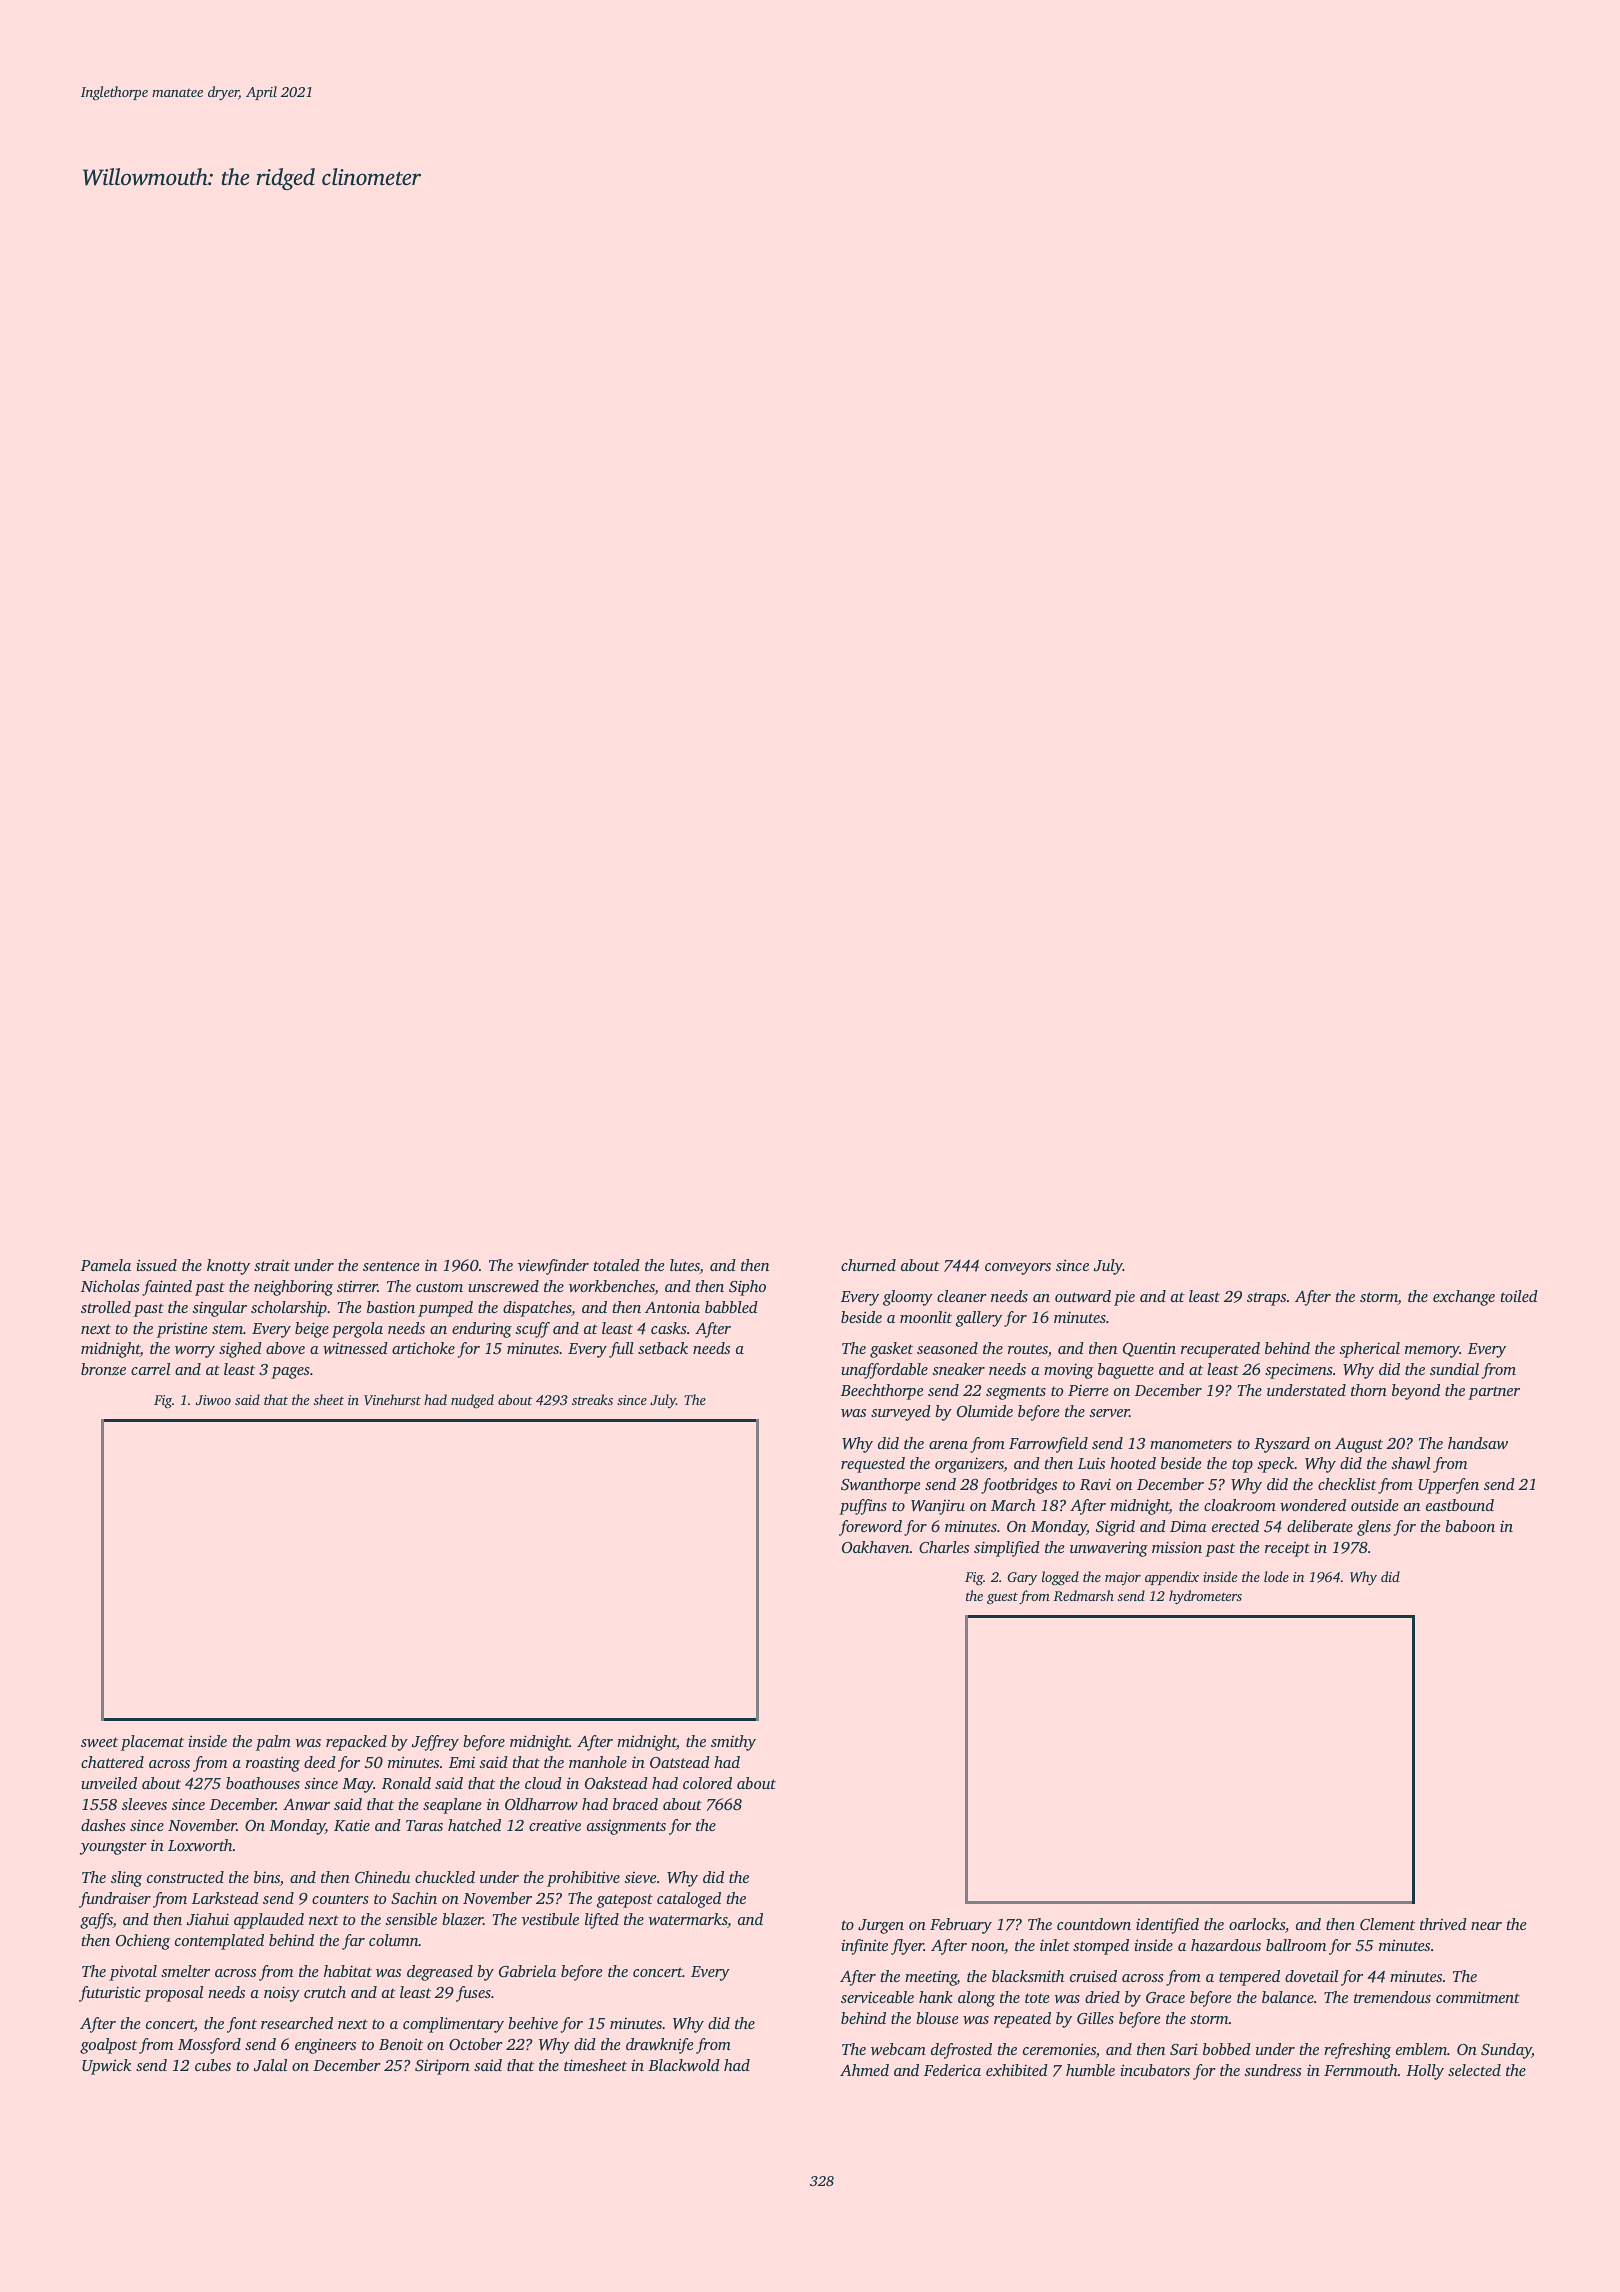 The height and width of the document is (2292, 1620). What do you see at coordinates (1276, 1576) in the document?
I see `lode` at bounding box center [1276, 1576].
